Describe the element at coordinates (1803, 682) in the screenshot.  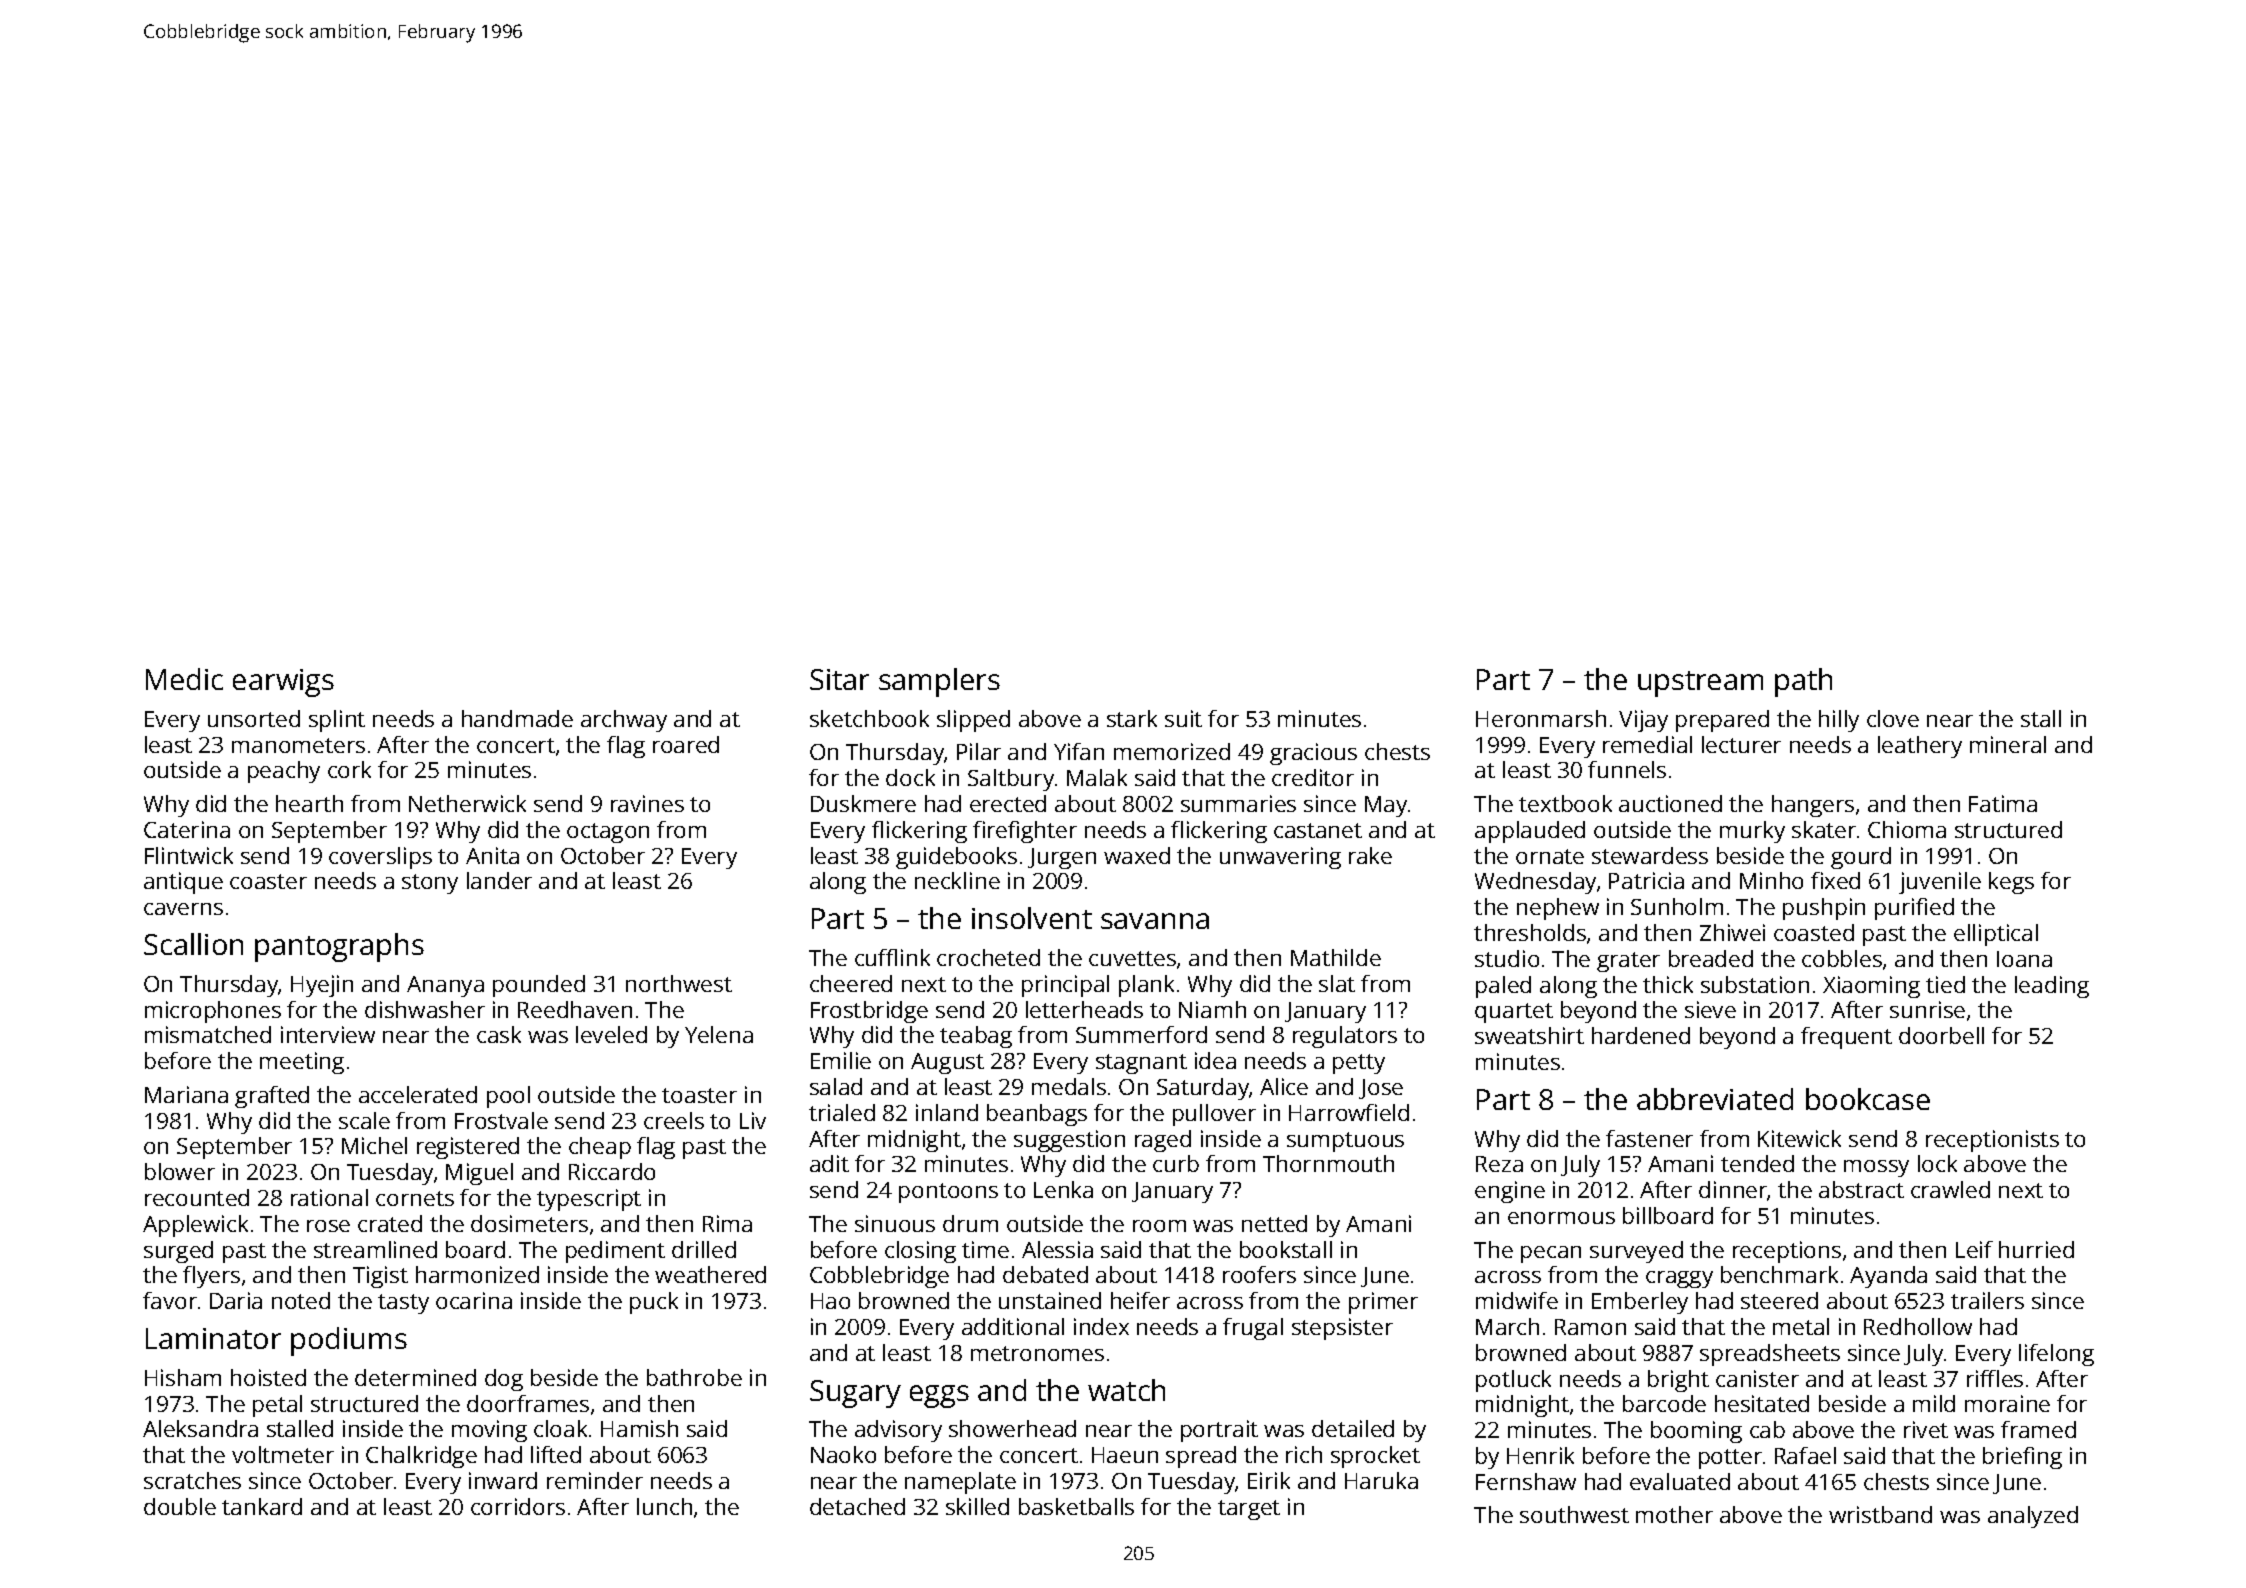
I see `path` at that location.
